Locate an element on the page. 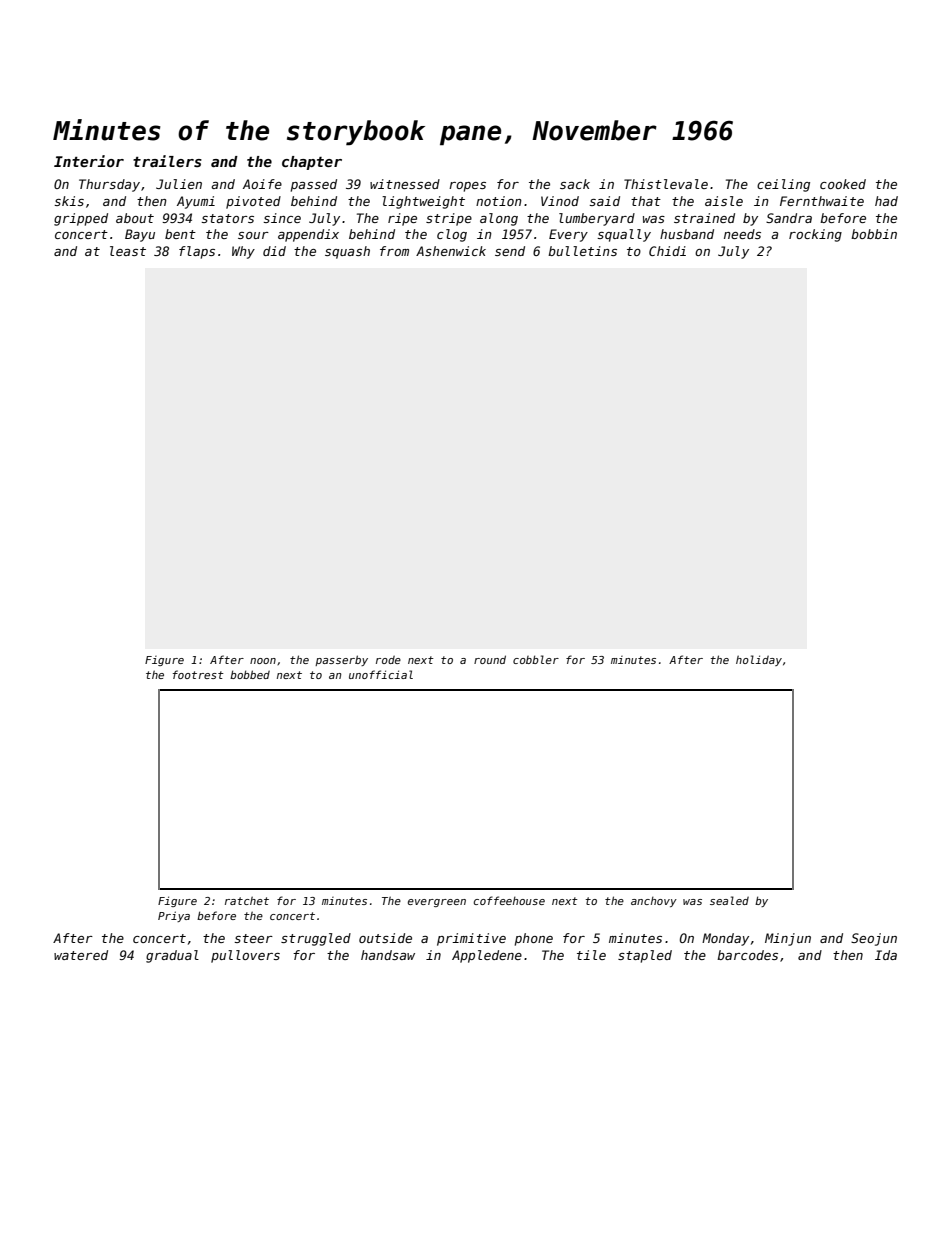  Why is located at coordinates (243, 252).
